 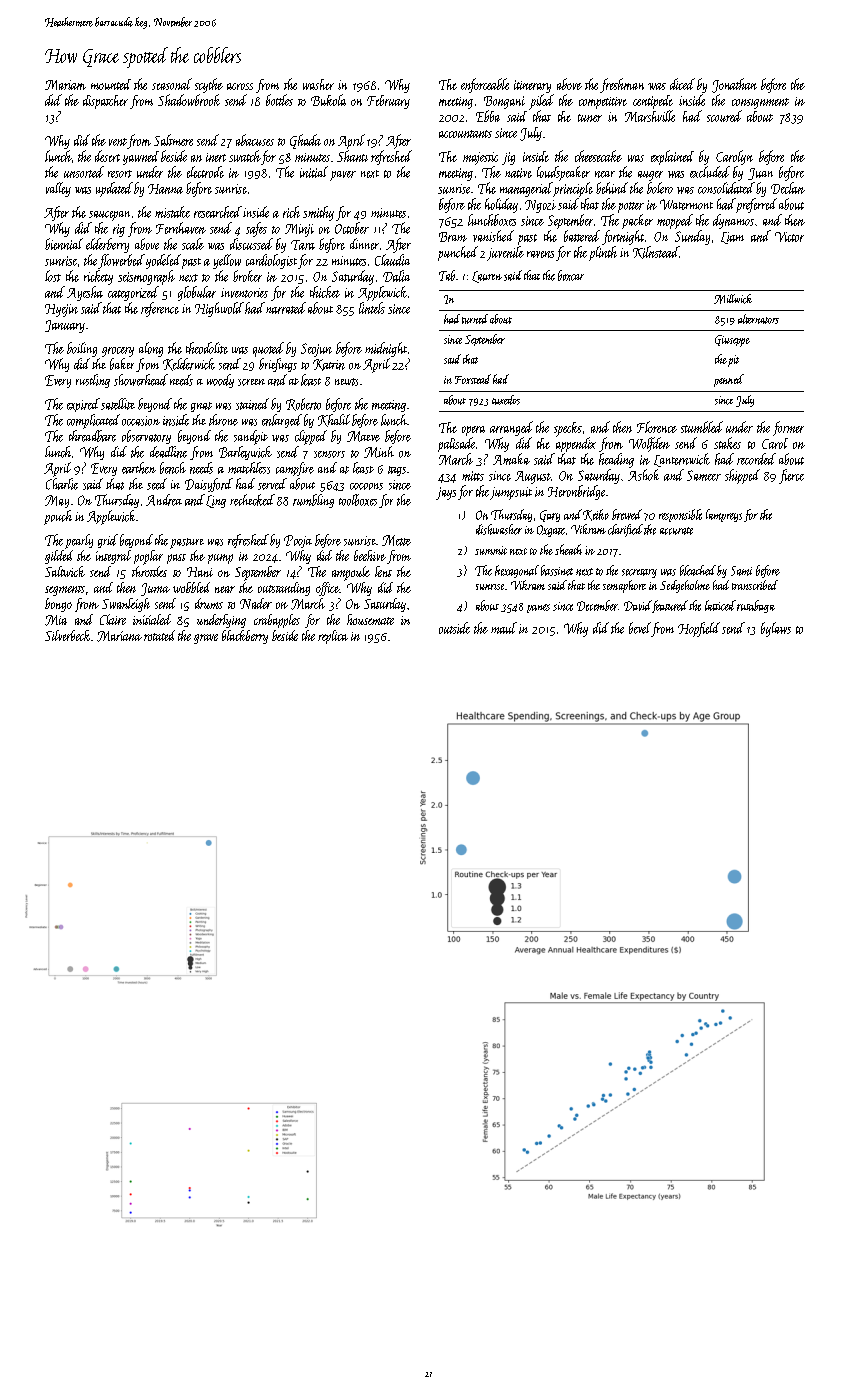 I want to click on Declan, so click(x=788, y=188).
